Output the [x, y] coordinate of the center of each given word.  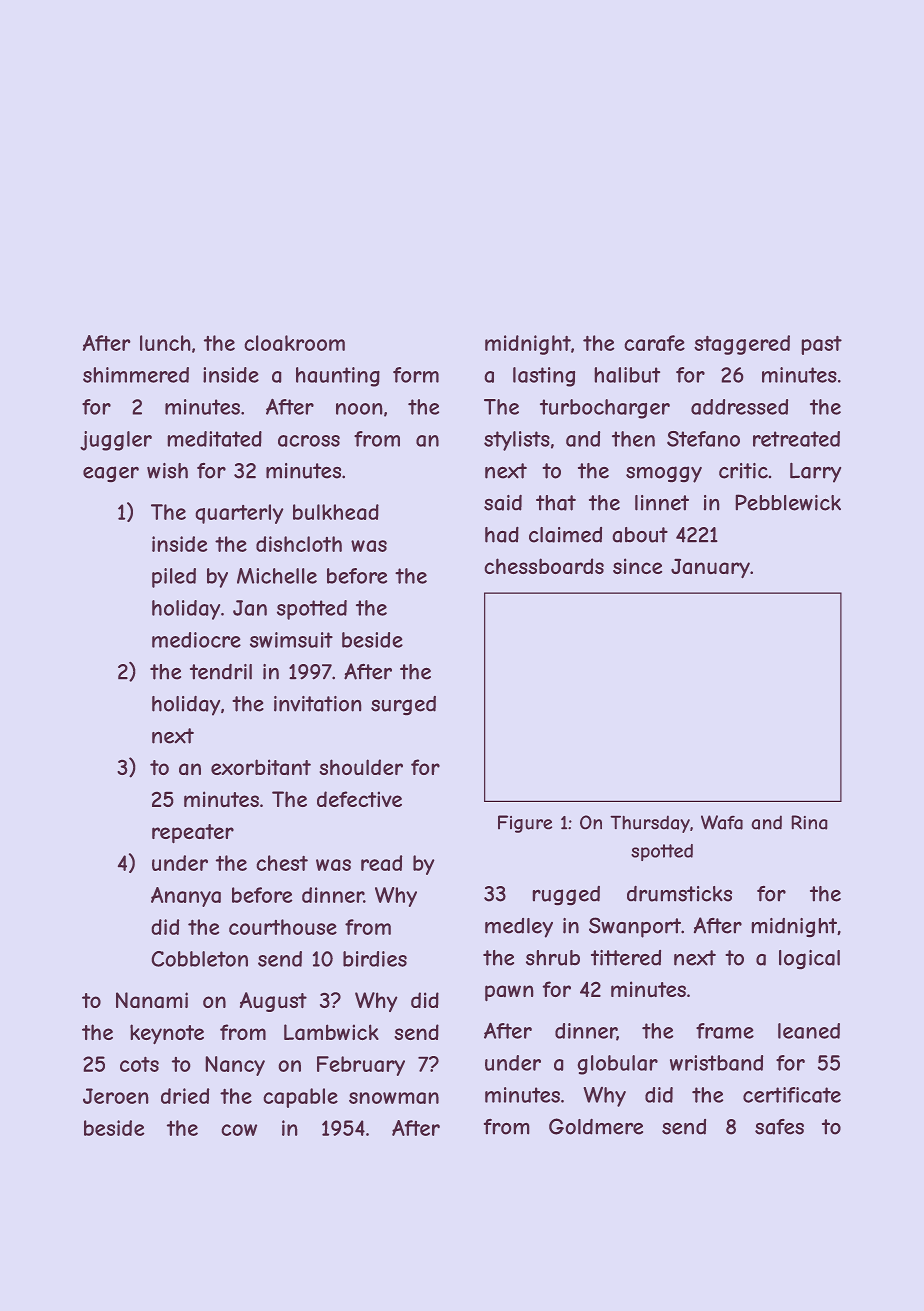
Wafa [722, 822]
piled [174, 578]
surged [403, 706]
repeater [193, 834]
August [273, 1002]
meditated [214, 439]
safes [779, 1127]
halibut [627, 375]
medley [519, 928]
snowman [394, 1098]
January [710, 568]
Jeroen [116, 1096]
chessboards [544, 566]
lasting [544, 377]
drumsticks [679, 893]
